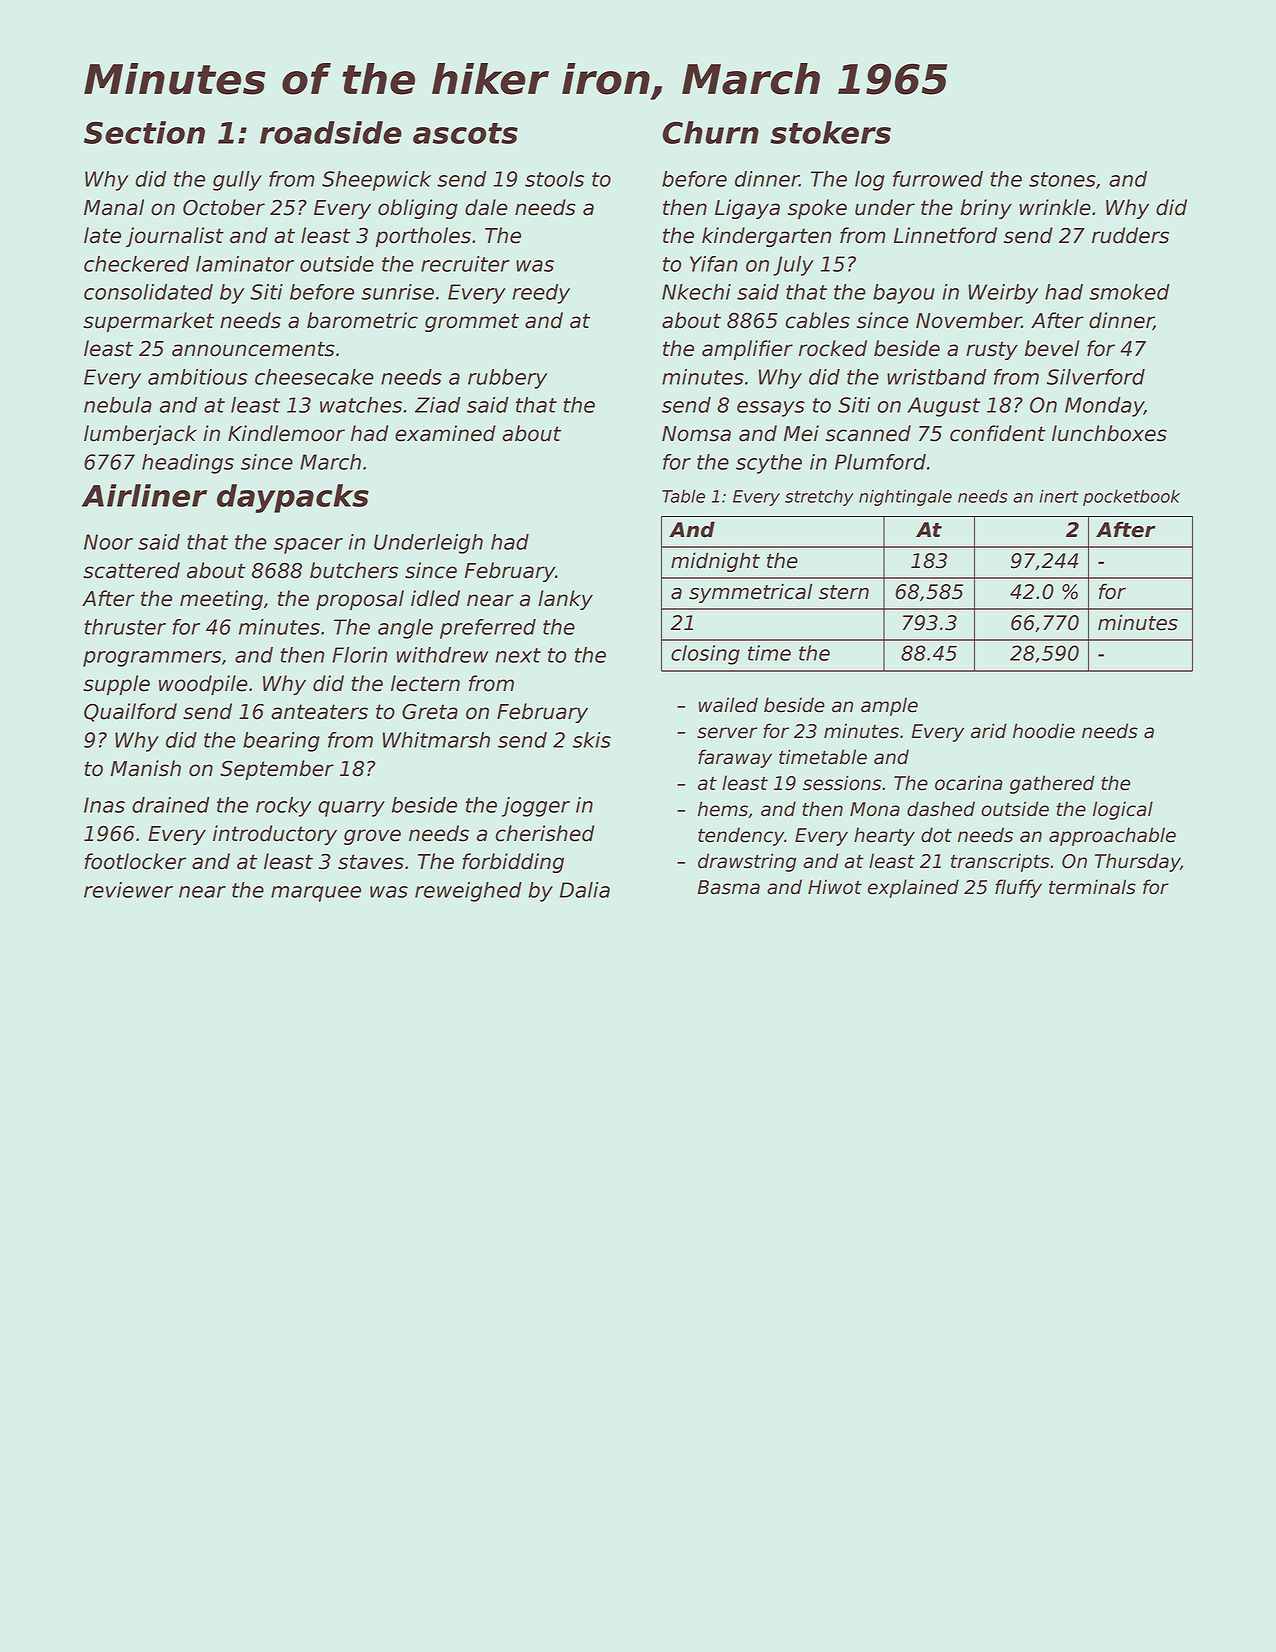  What do you see at coordinates (1018, 888) in the image?
I see `fluffy` at bounding box center [1018, 888].
